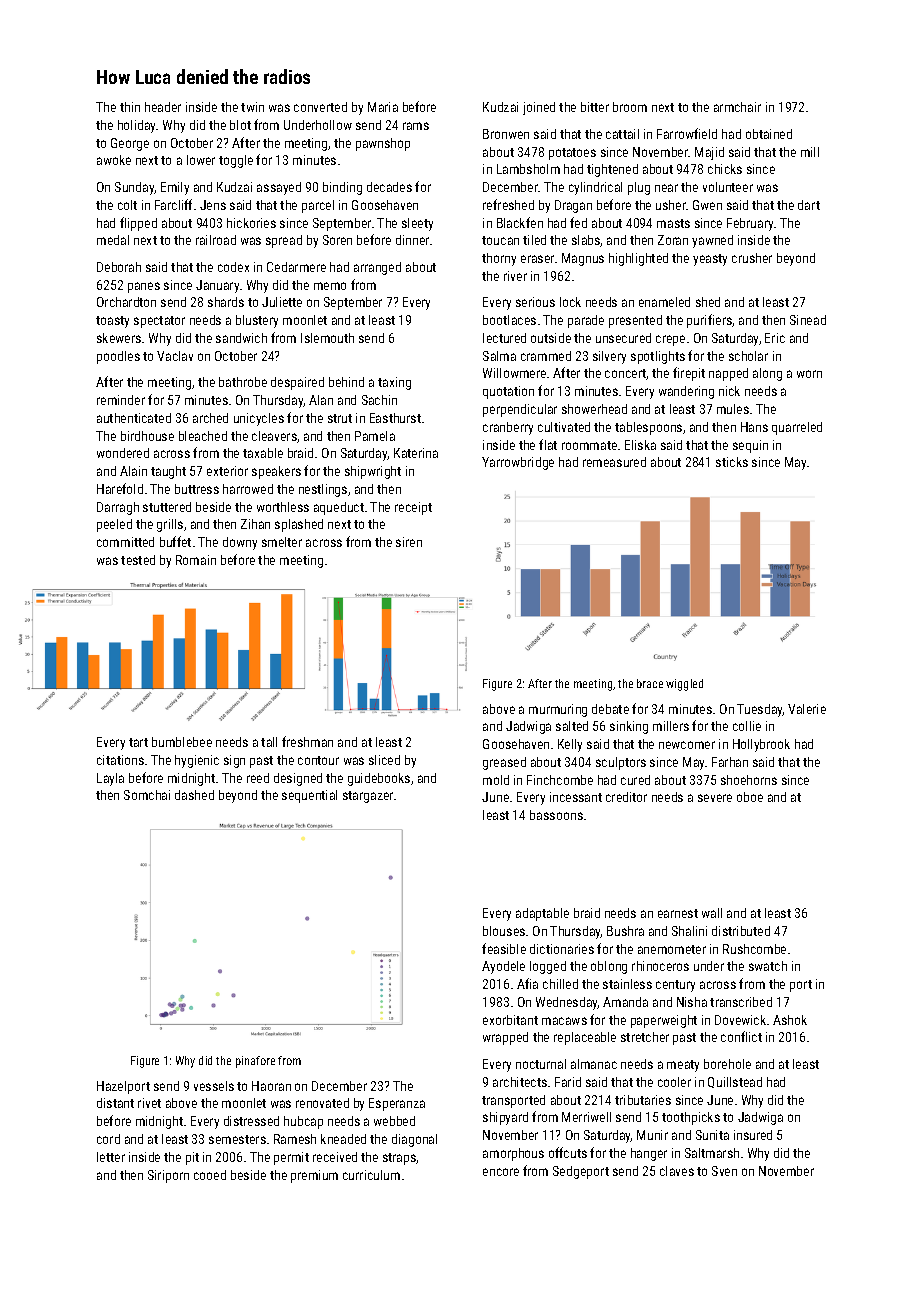  I want to click on unicycles, so click(259, 419).
